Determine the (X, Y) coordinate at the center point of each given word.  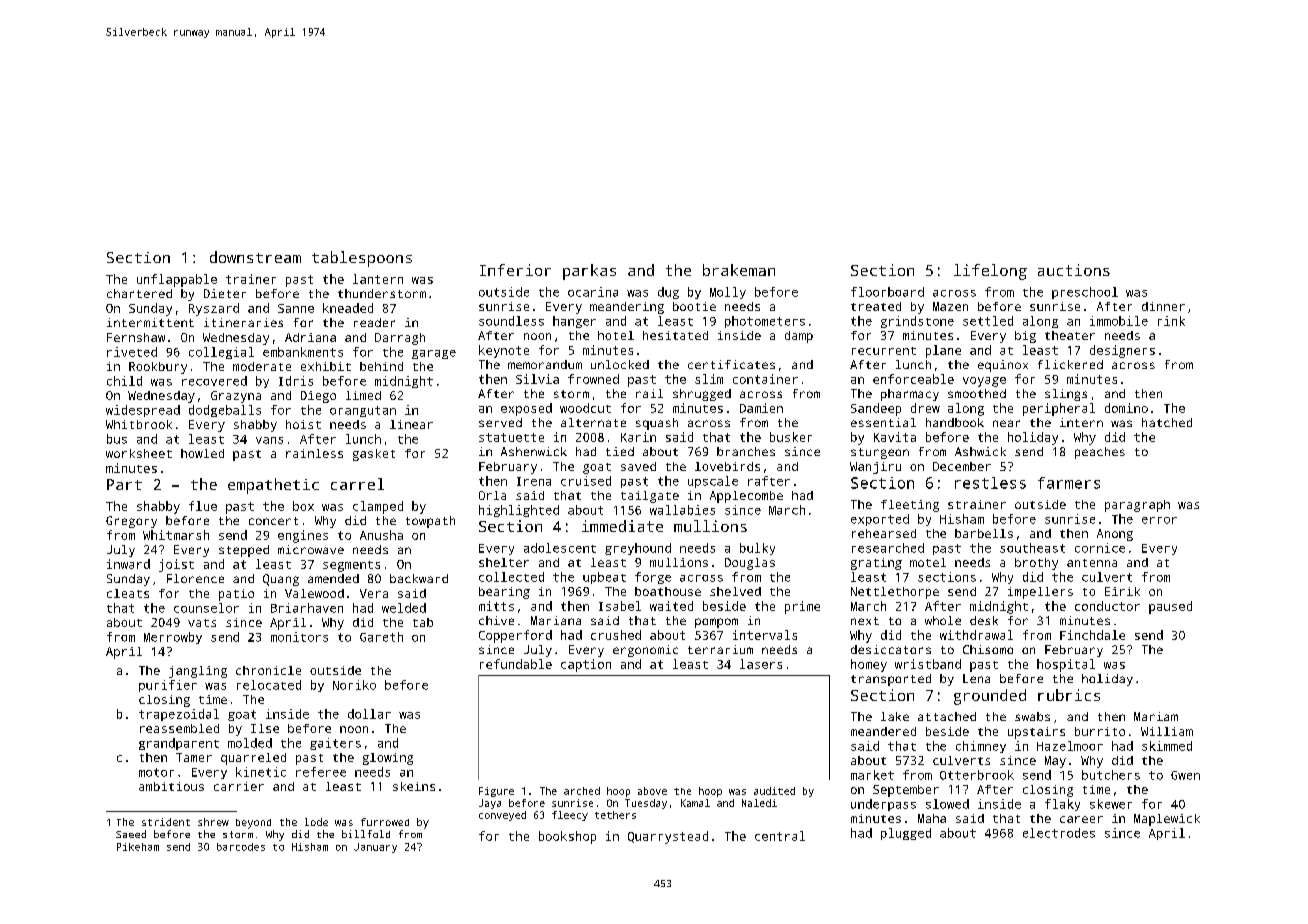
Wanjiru (875, 468)
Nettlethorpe (895, 593)
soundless (511, 321)
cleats (128, 593)
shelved (735, 591)
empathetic (273, 486)
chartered (139, 293)
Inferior (515, 270)
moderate (262, 366)
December (962, 466)
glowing (388, 759)
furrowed (385, 822)
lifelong (990, 272)
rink (1171, 321)
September (906, 791)
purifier (168, 686)
